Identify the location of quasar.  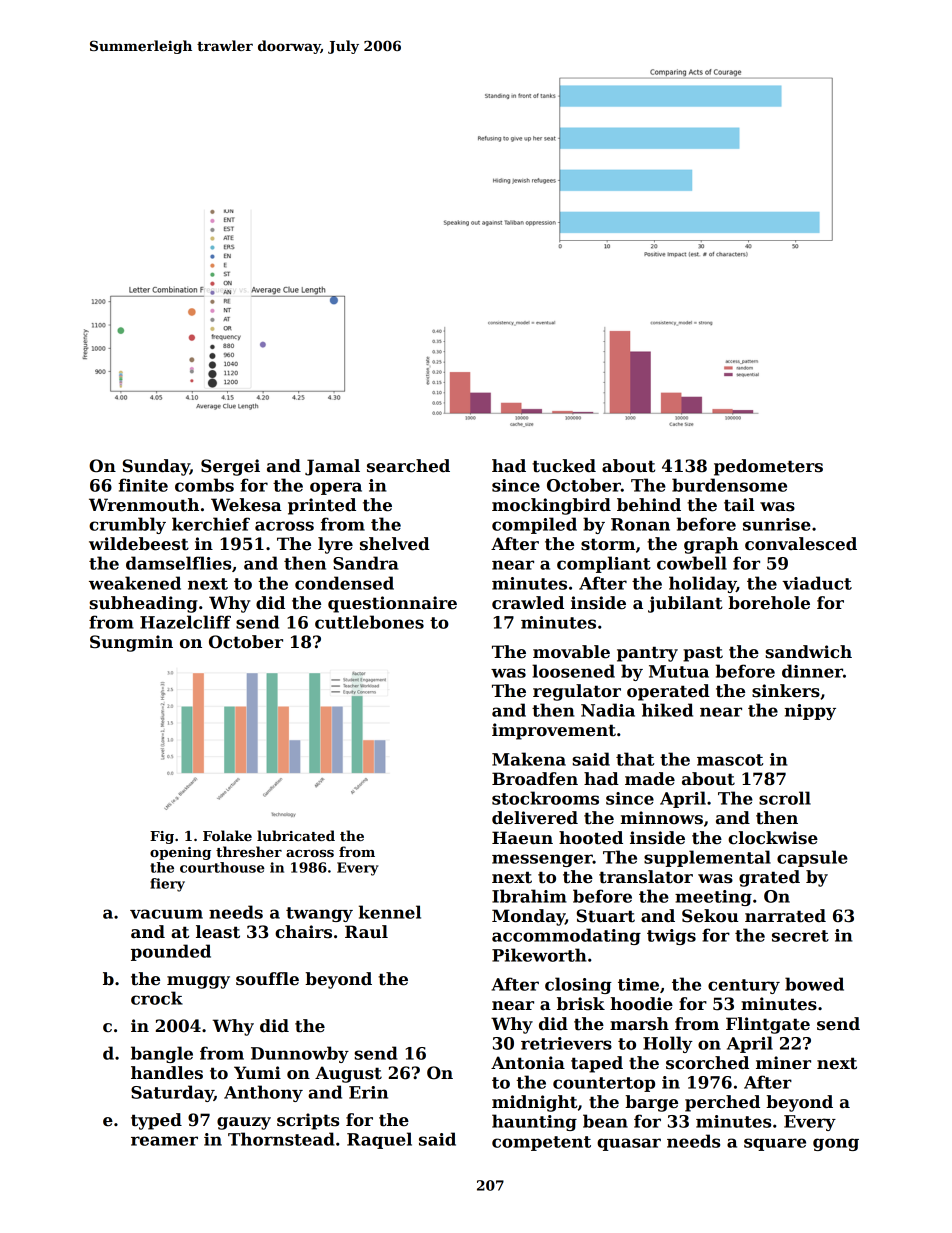
(629, 1144).
